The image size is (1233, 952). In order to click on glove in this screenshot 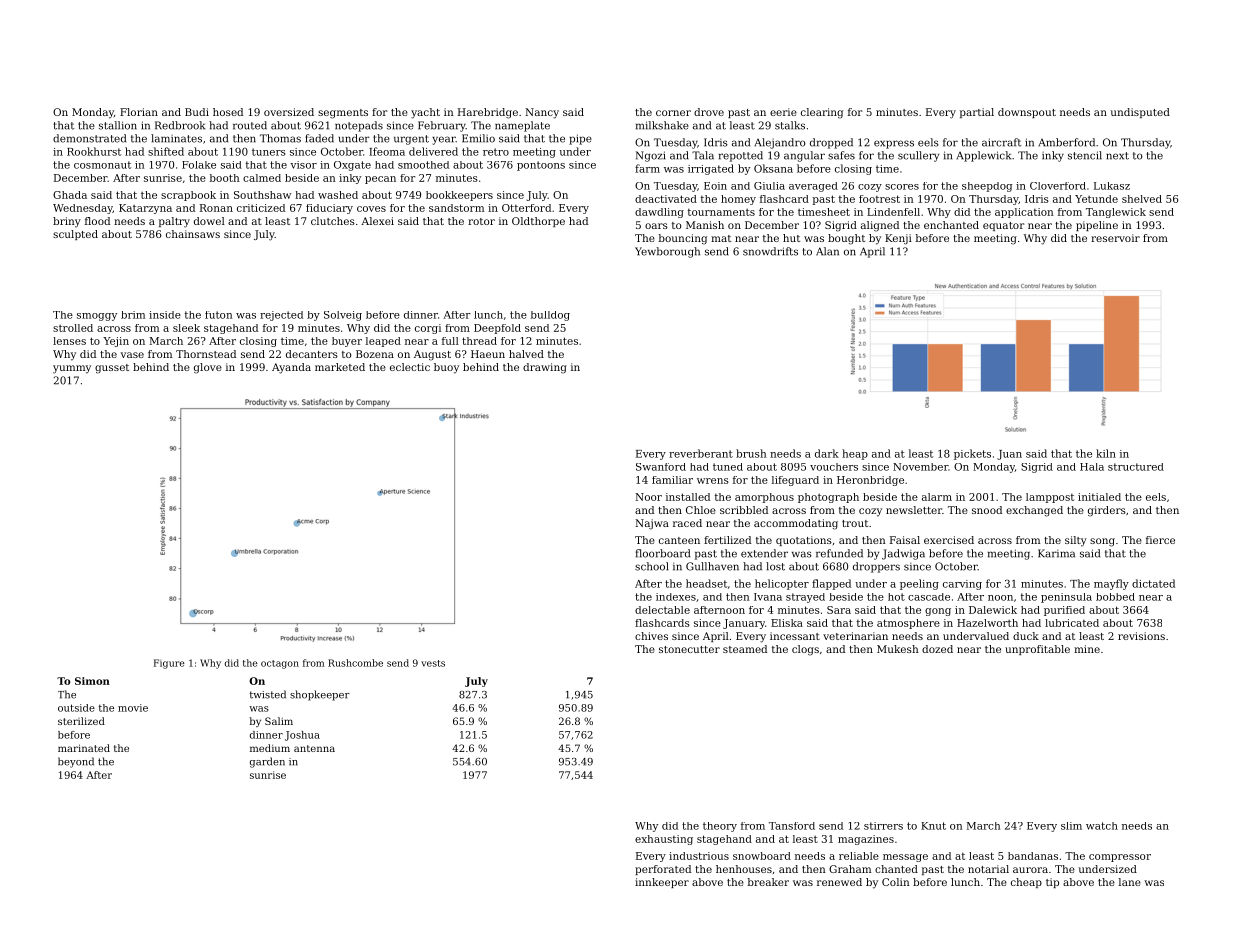, I will do `click(208, 368)`.
